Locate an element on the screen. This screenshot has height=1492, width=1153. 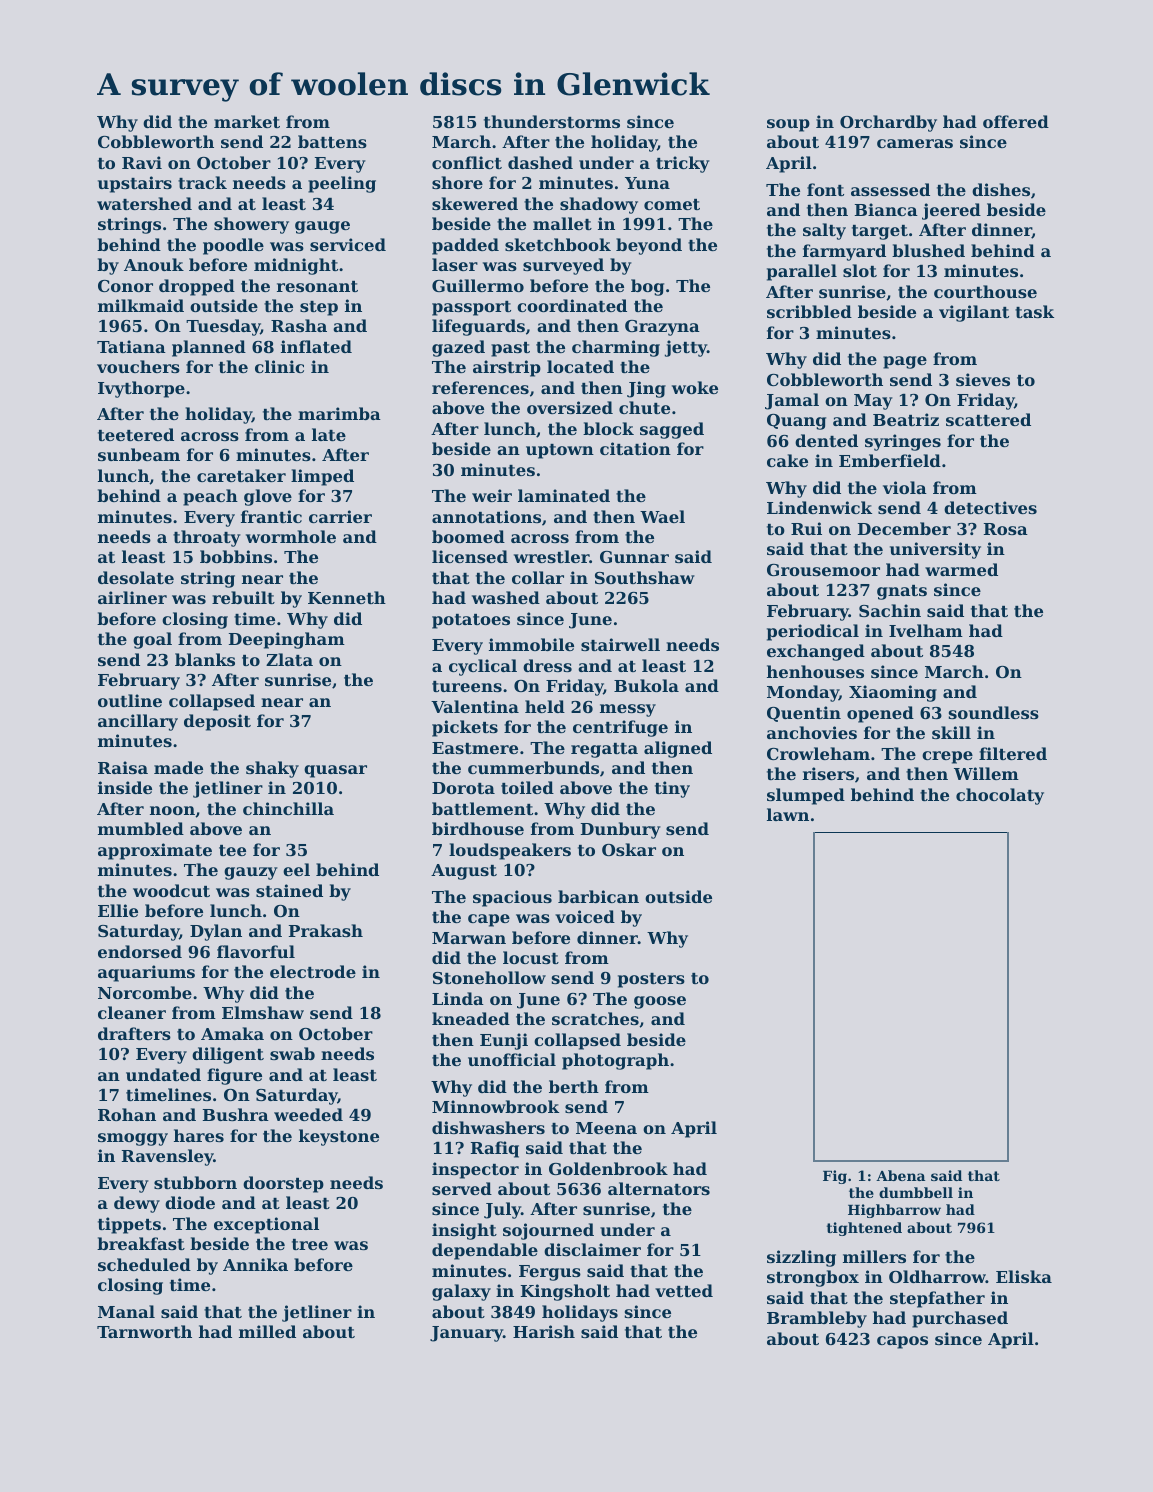
battens is located at coordinates (332, 141).
